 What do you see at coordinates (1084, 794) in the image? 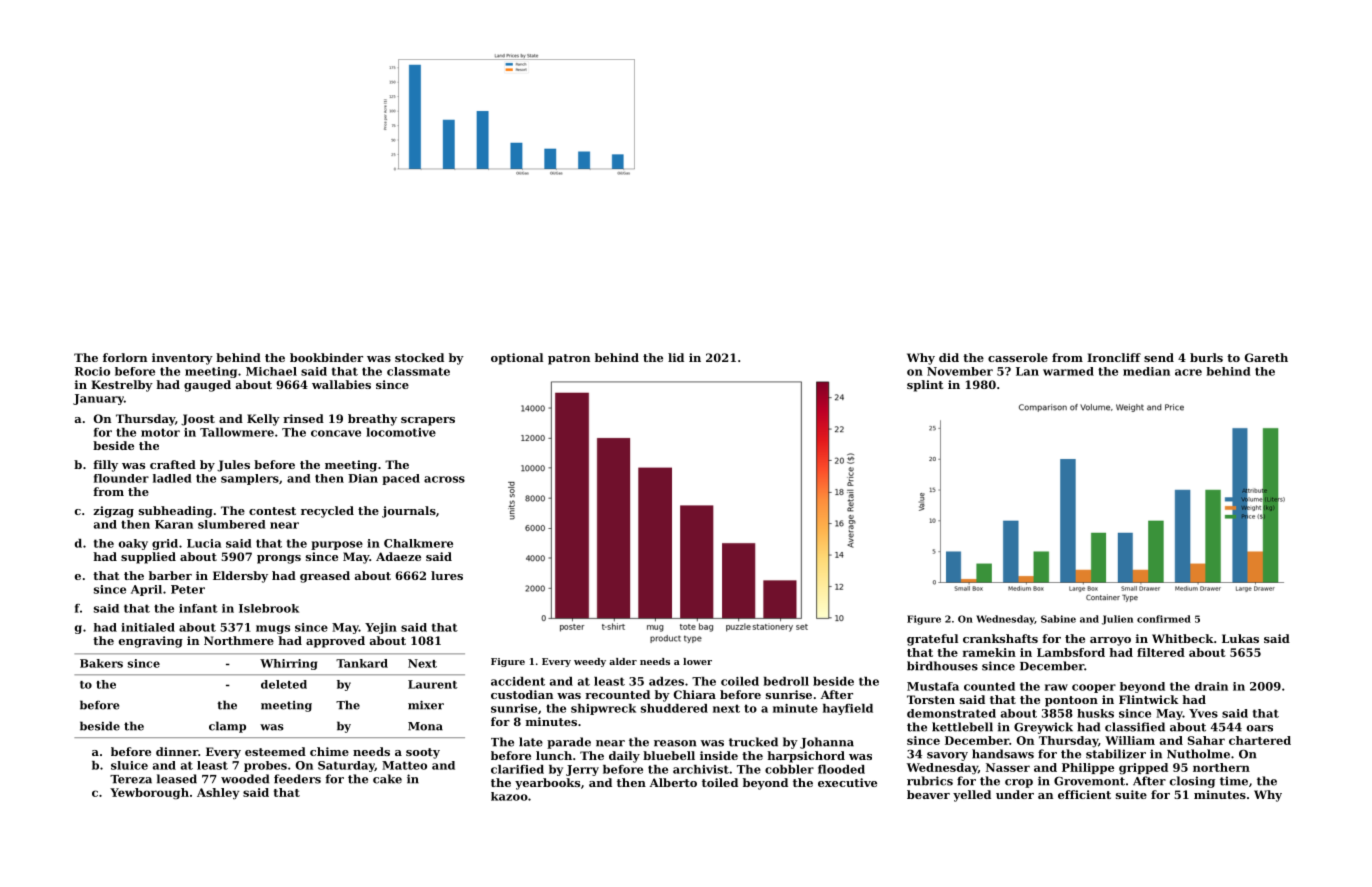
I see `efficient` at bounding box center [1084, 794].
